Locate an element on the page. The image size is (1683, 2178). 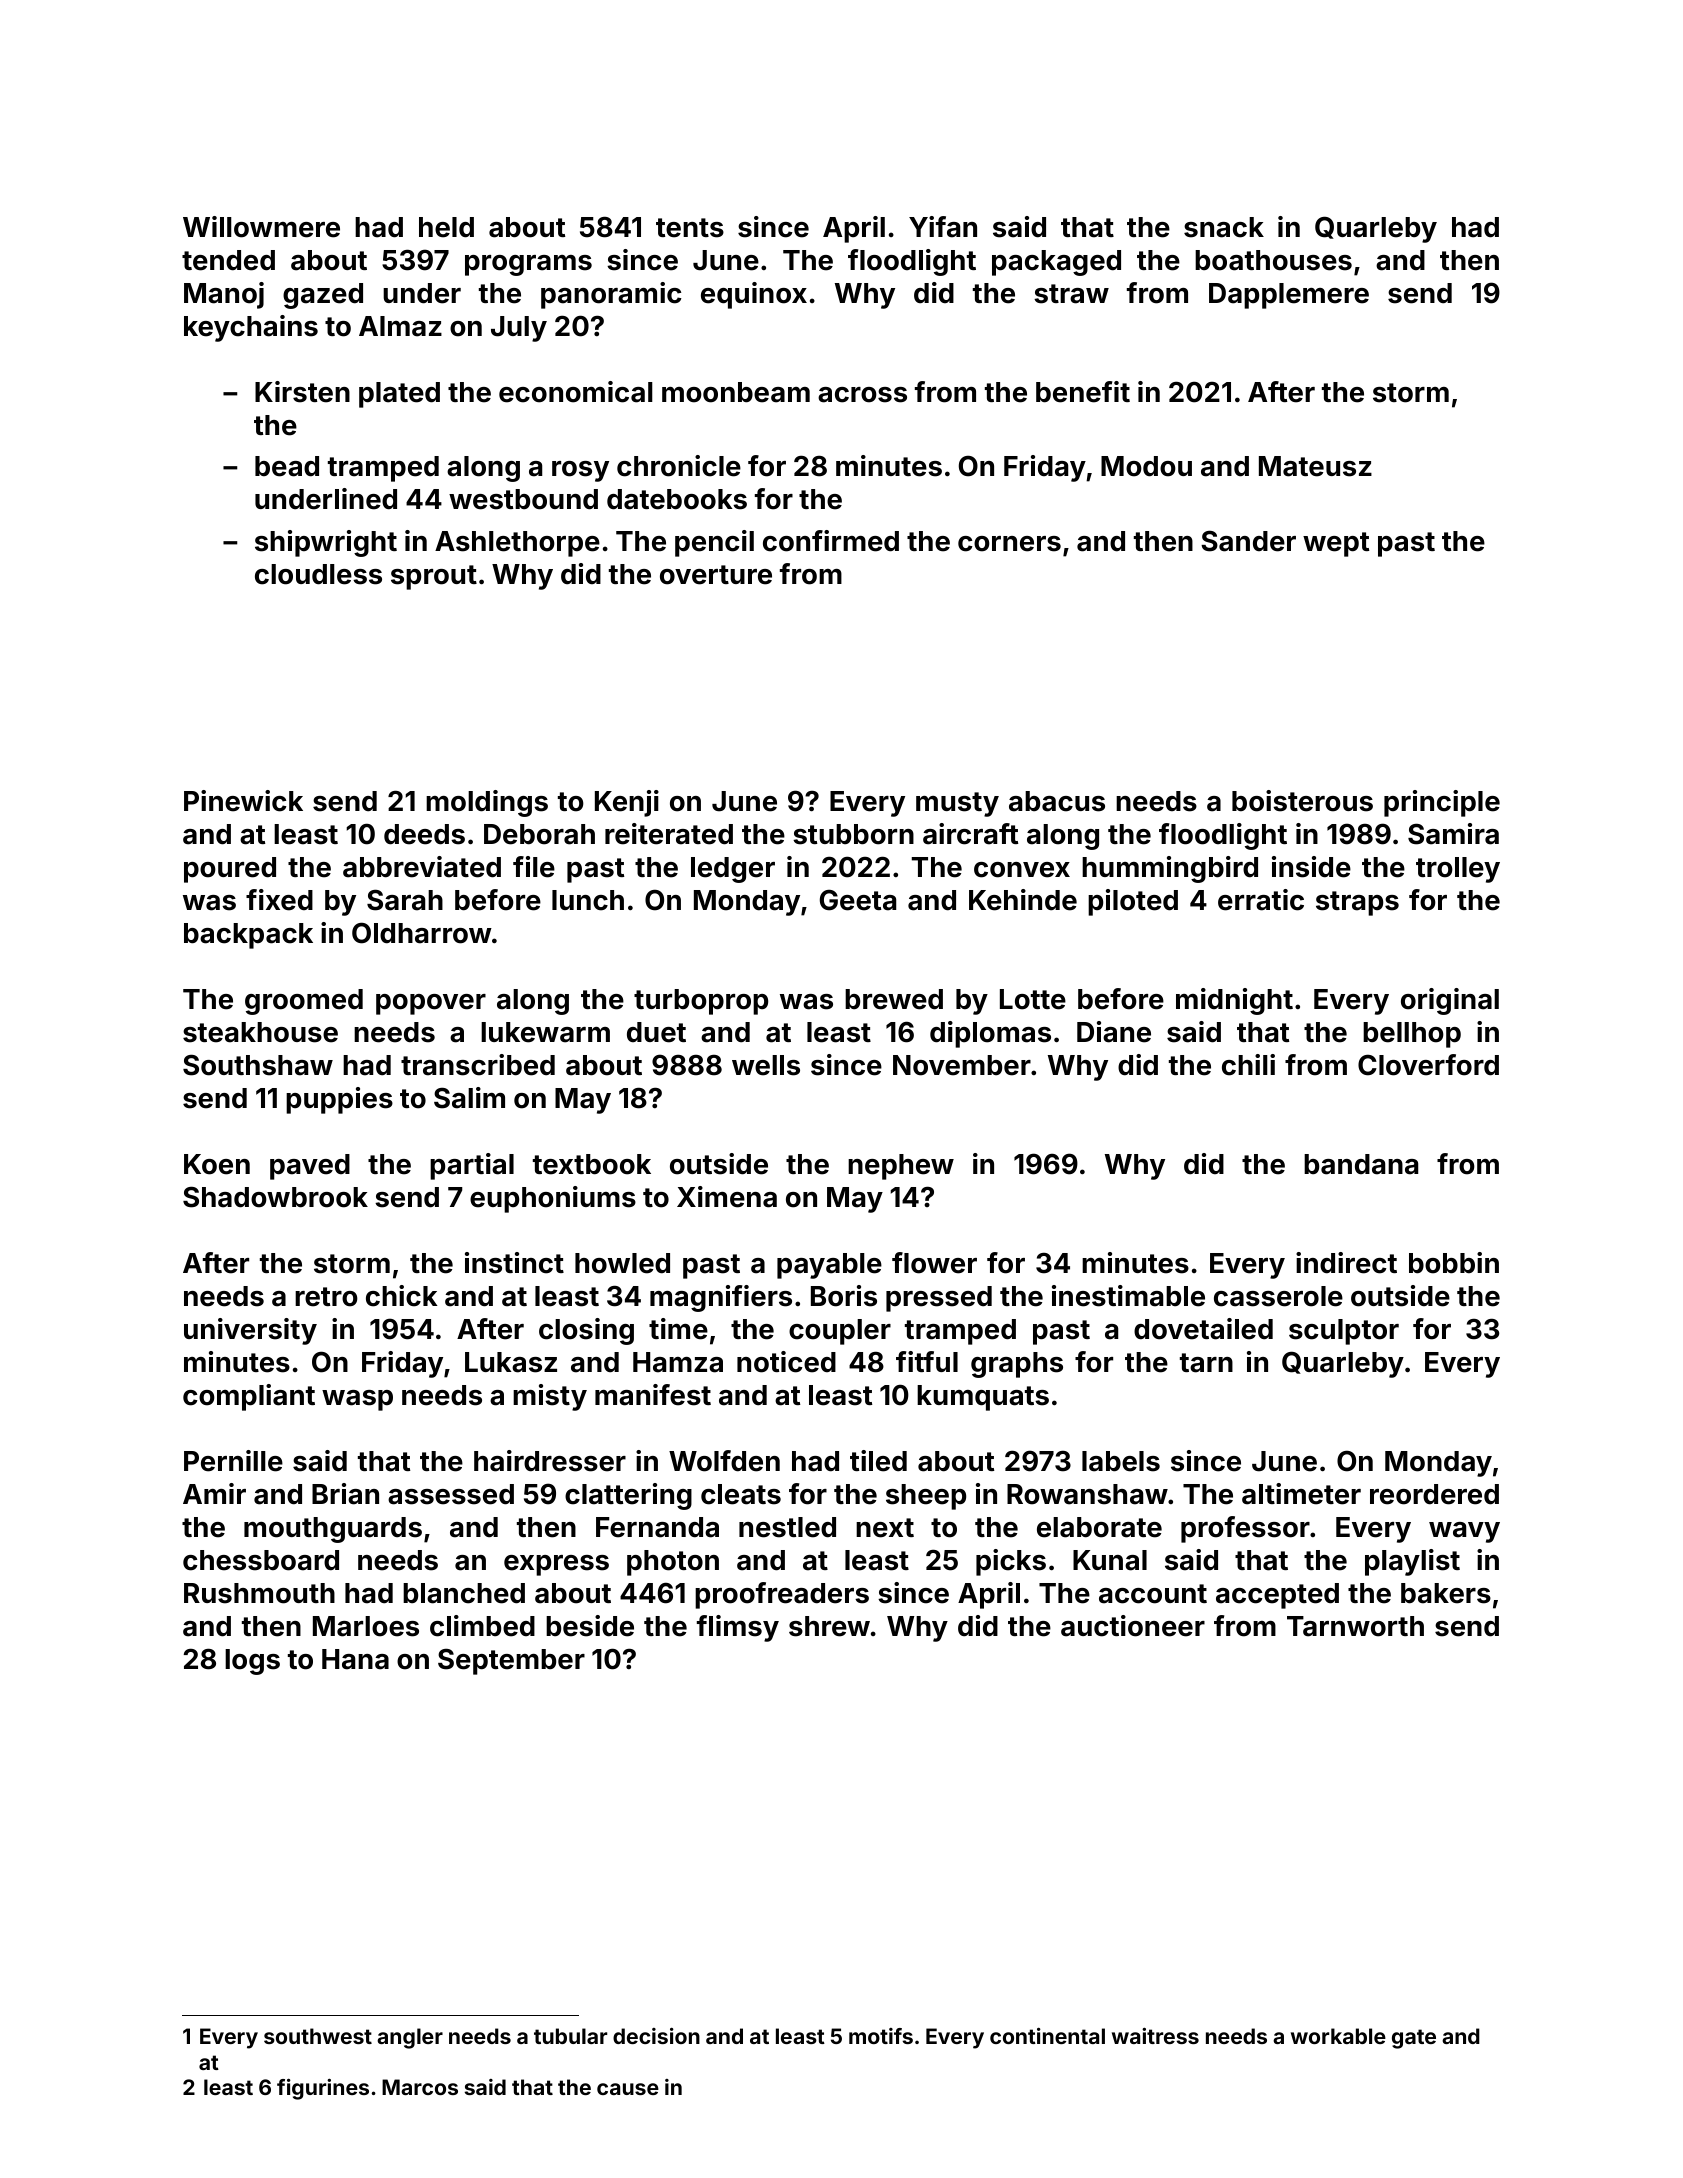
compliant is located at coordinates (249, 1397).
